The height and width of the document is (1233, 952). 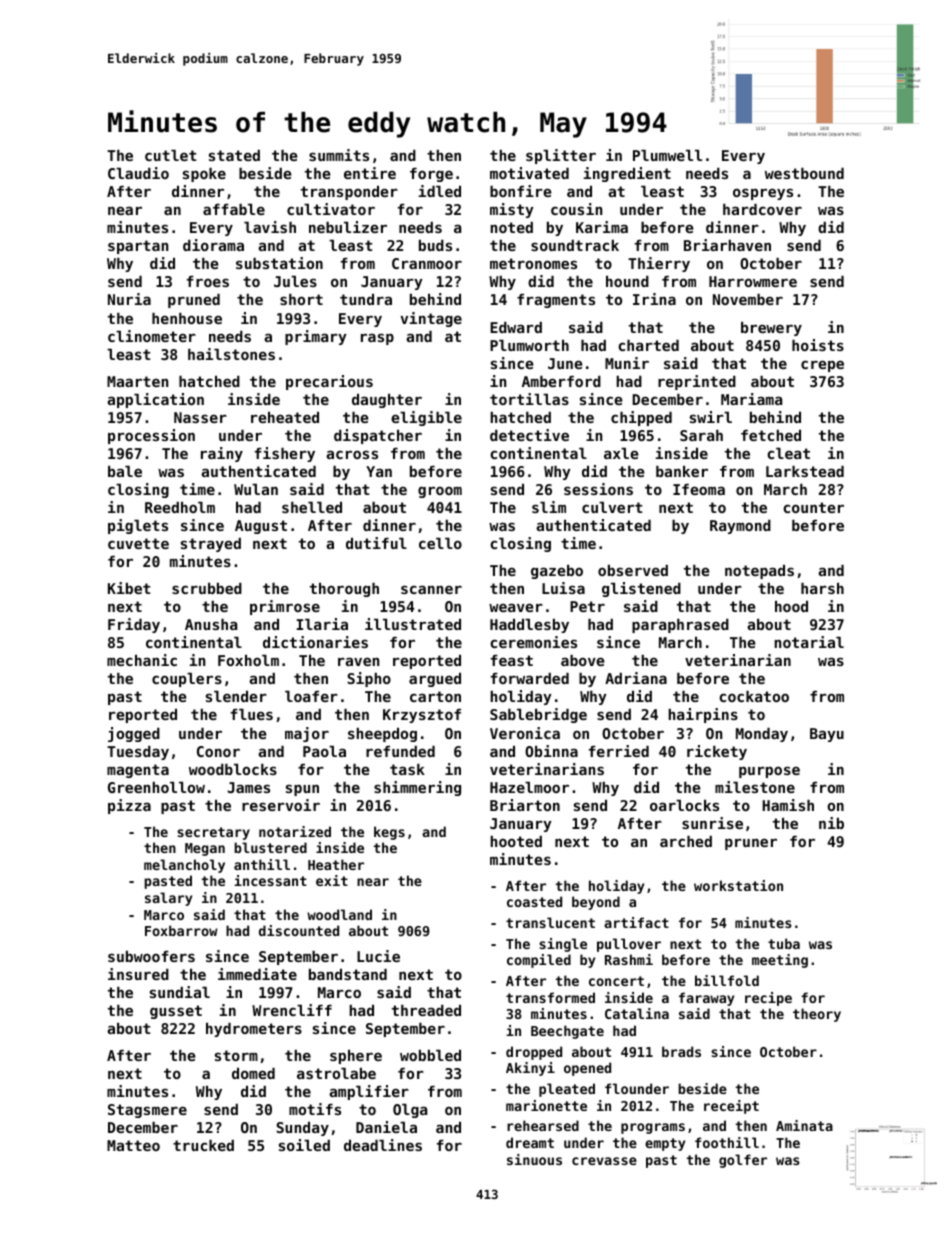 I want to click on Briarton, so click(x=525, y=805).
